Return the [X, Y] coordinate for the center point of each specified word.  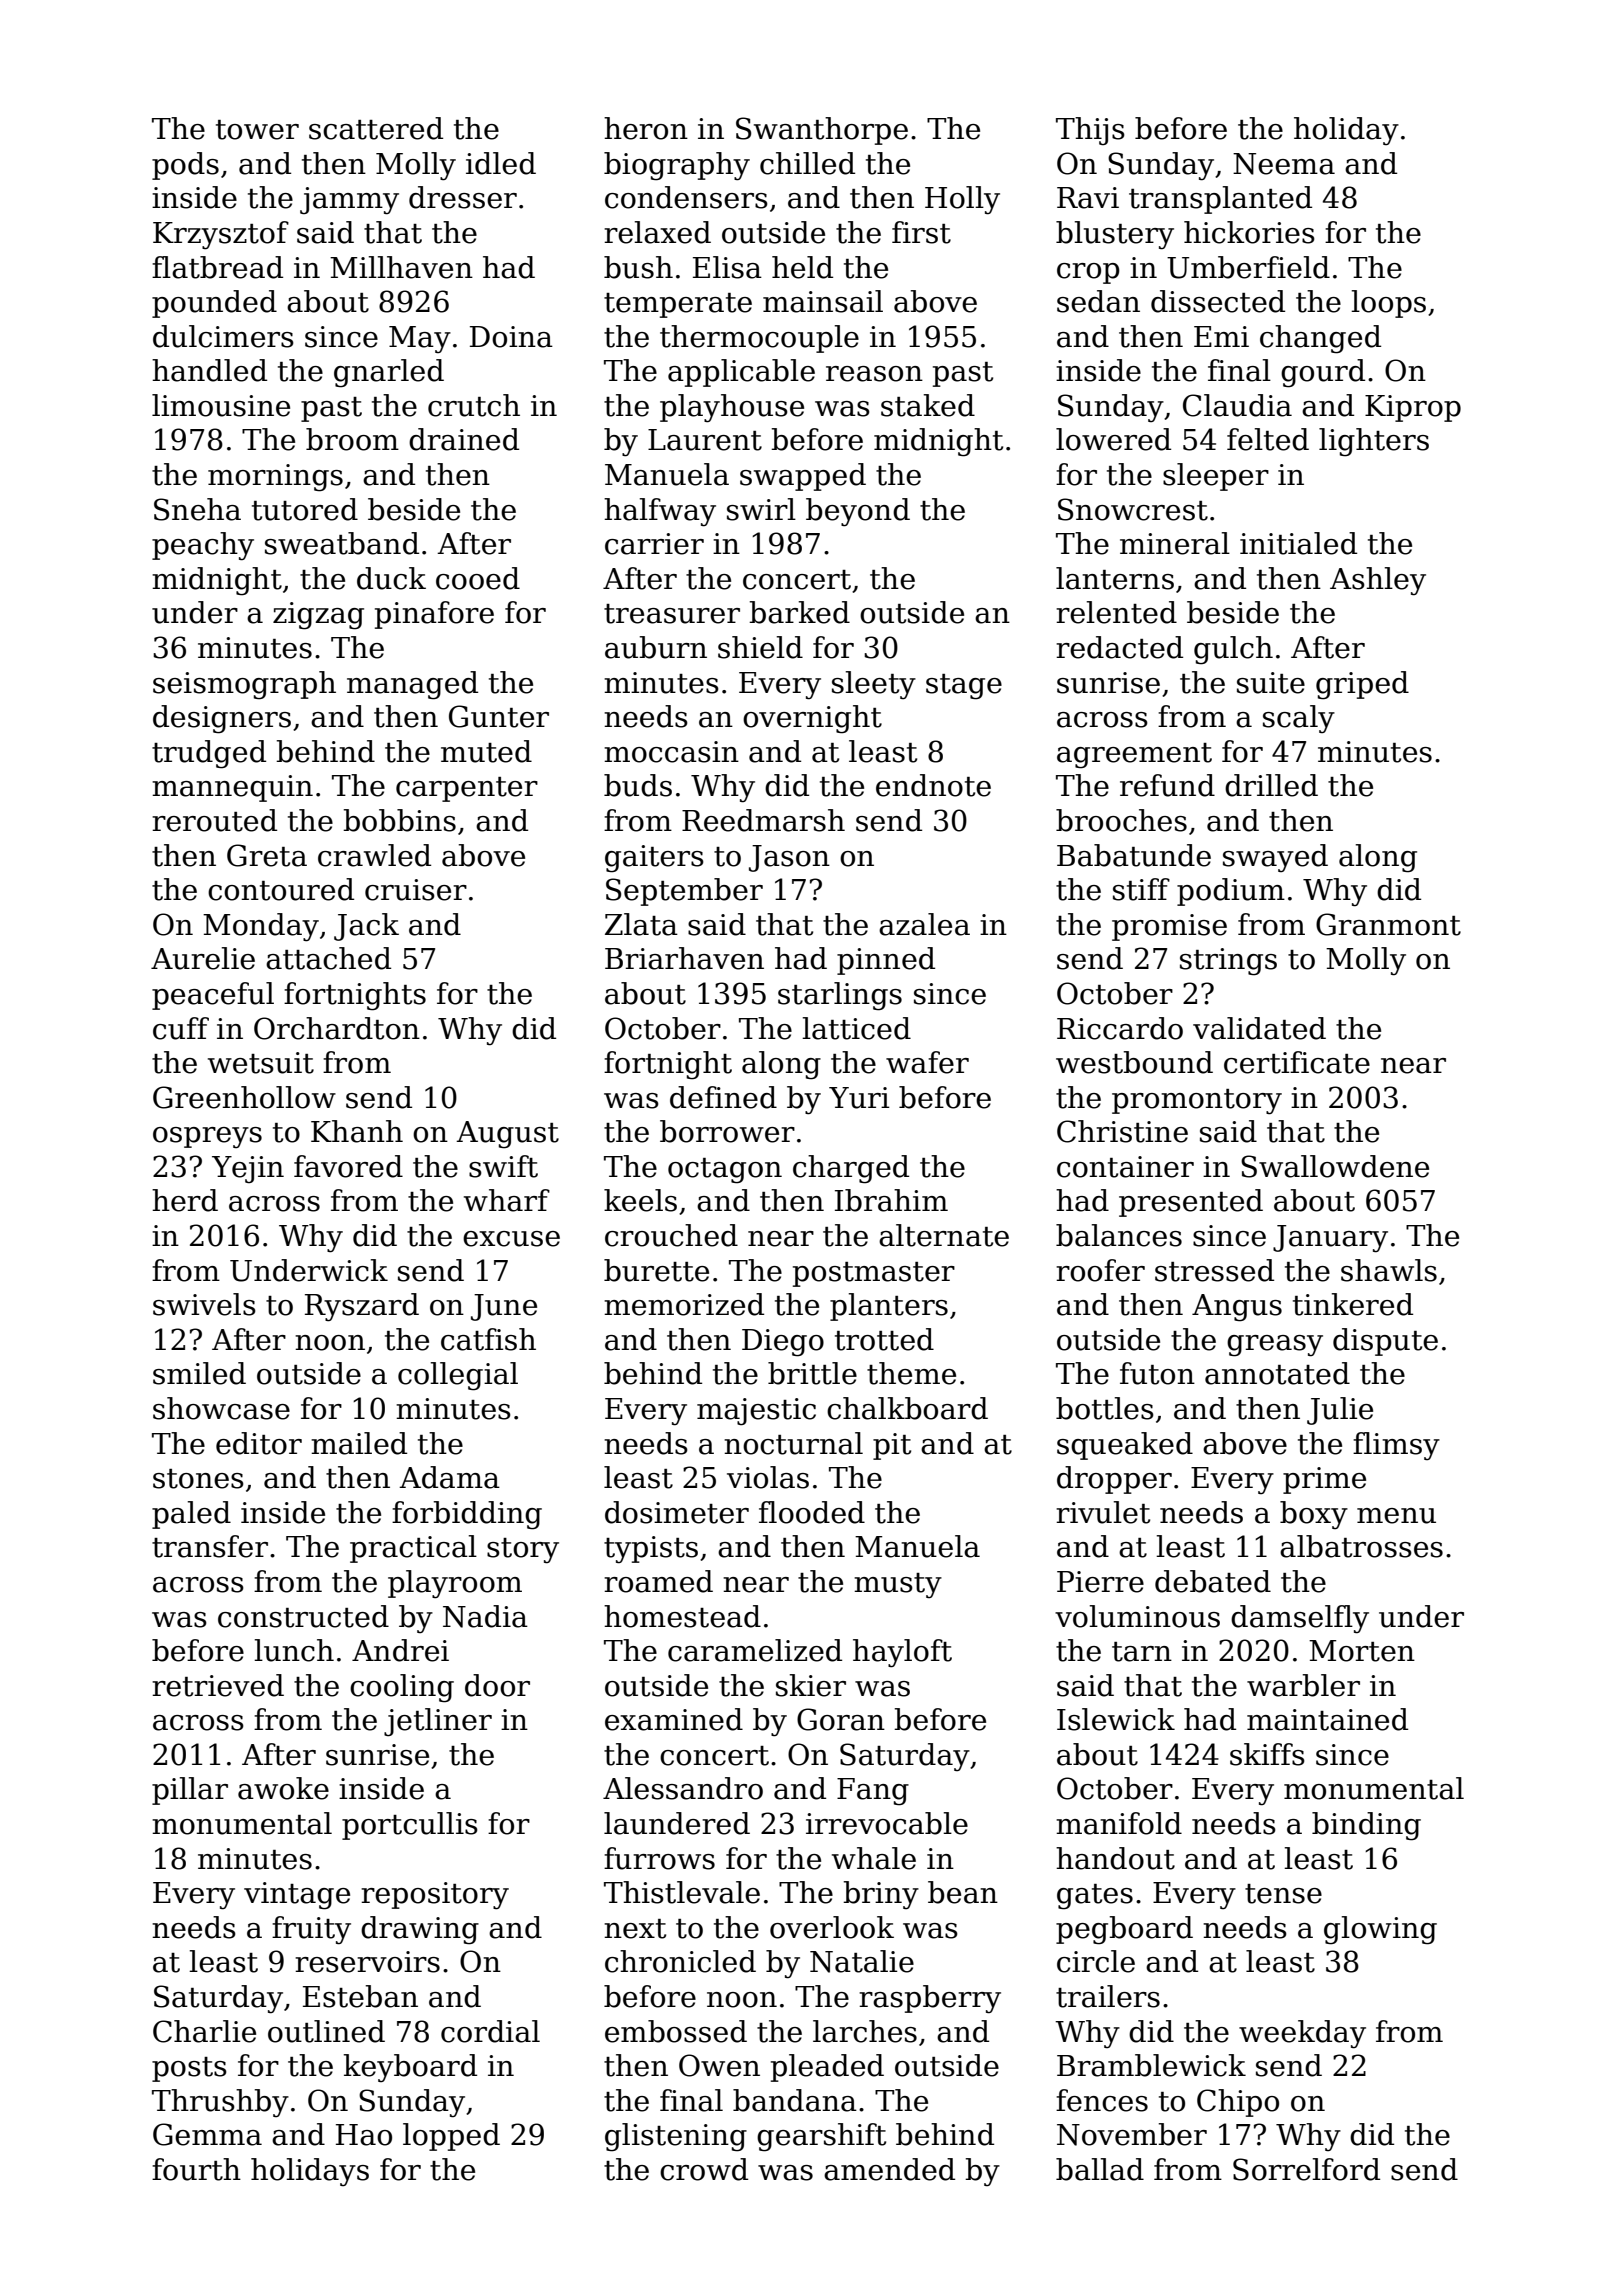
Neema [1284, 164]
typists [651, 1550]
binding [1366, 1826]
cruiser [416, 890]
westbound [1134, 1062]
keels [640, 1200]
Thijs [1090, 131]
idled [501, 163]
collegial [458, 1376]
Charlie [204, 2031]
